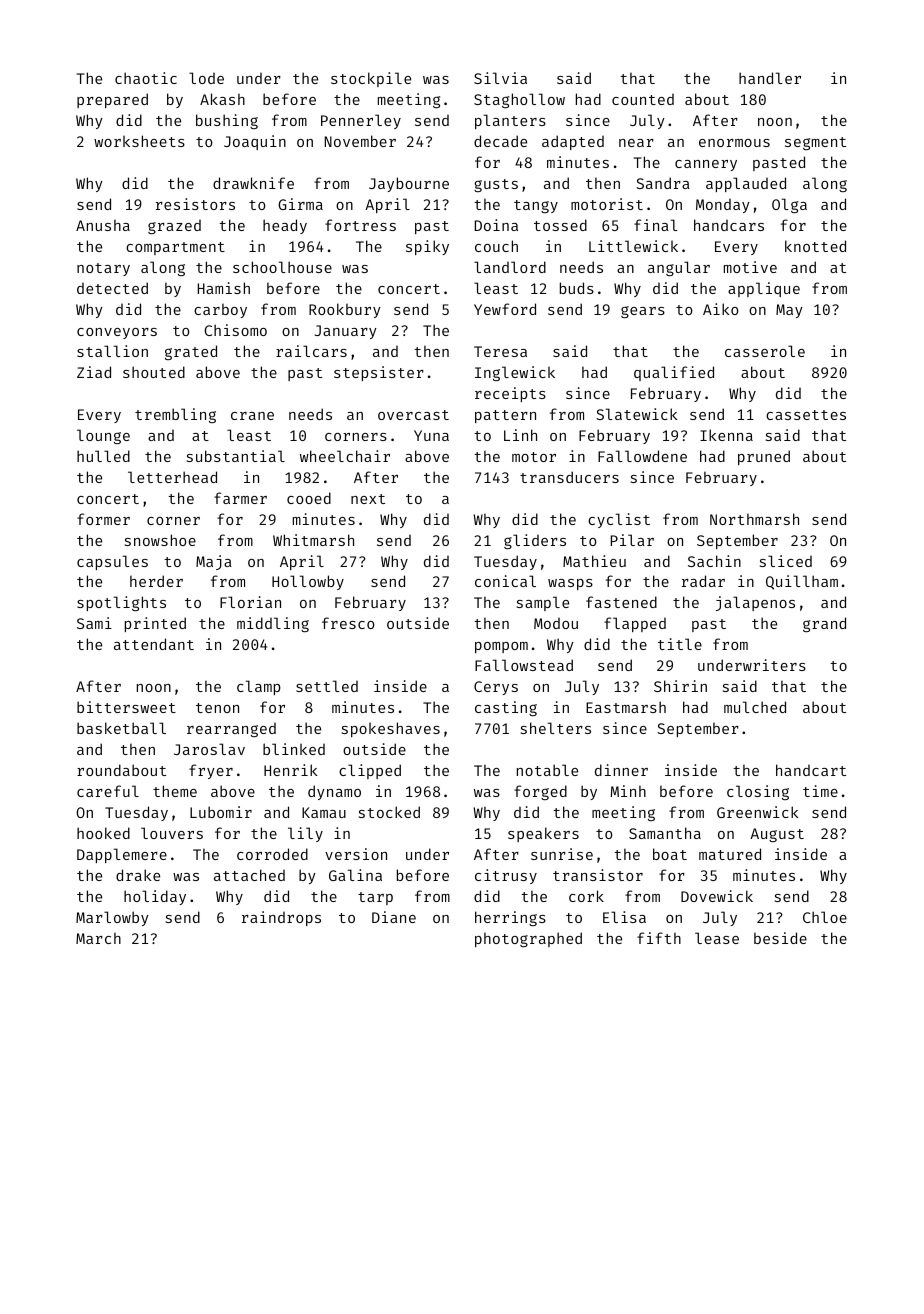  What do you see at coordinates (154, 372) in the screenshot?
I see `shouted` at bounding box center [154, 372].
